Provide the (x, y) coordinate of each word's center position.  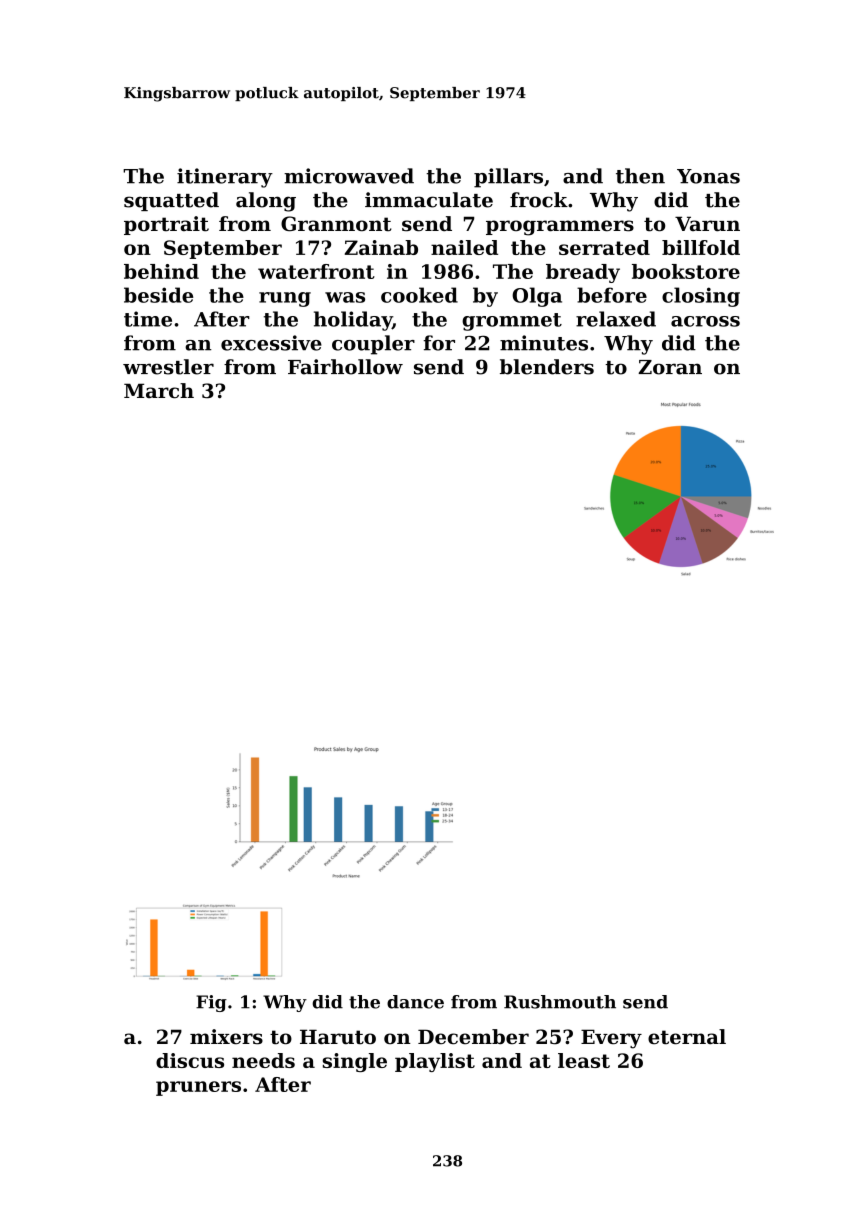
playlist (435, 1062)
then (640, 176)
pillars (508, 178)
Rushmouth (560, 1002)
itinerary (225, 178)
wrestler (168, 367)
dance (415, 1002)
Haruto (338, 1037)
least (584, 1060)
